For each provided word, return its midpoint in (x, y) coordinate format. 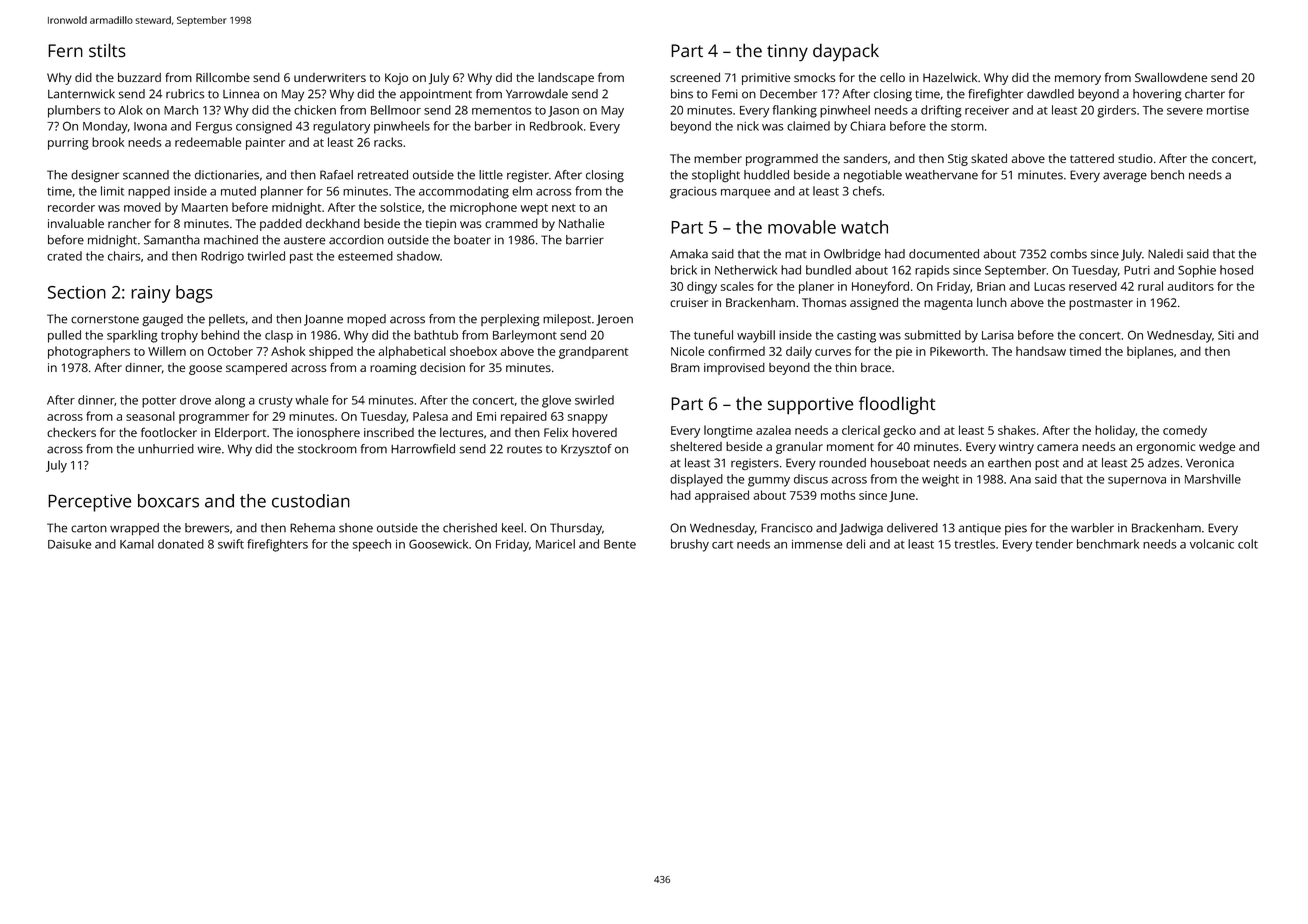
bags (194, 294)
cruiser (689, 302)
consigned (264, 127)
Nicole (687, 351)
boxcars (168, 501)
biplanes (1150, 352)
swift (231, 544)
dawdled (1050, 94)
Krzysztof (586, 450)
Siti (1226, 335)
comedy (1185, 431)
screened (695, 77)
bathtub (436, 335)
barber (493, 126)
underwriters (330, 77)
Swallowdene (1171, 77)
